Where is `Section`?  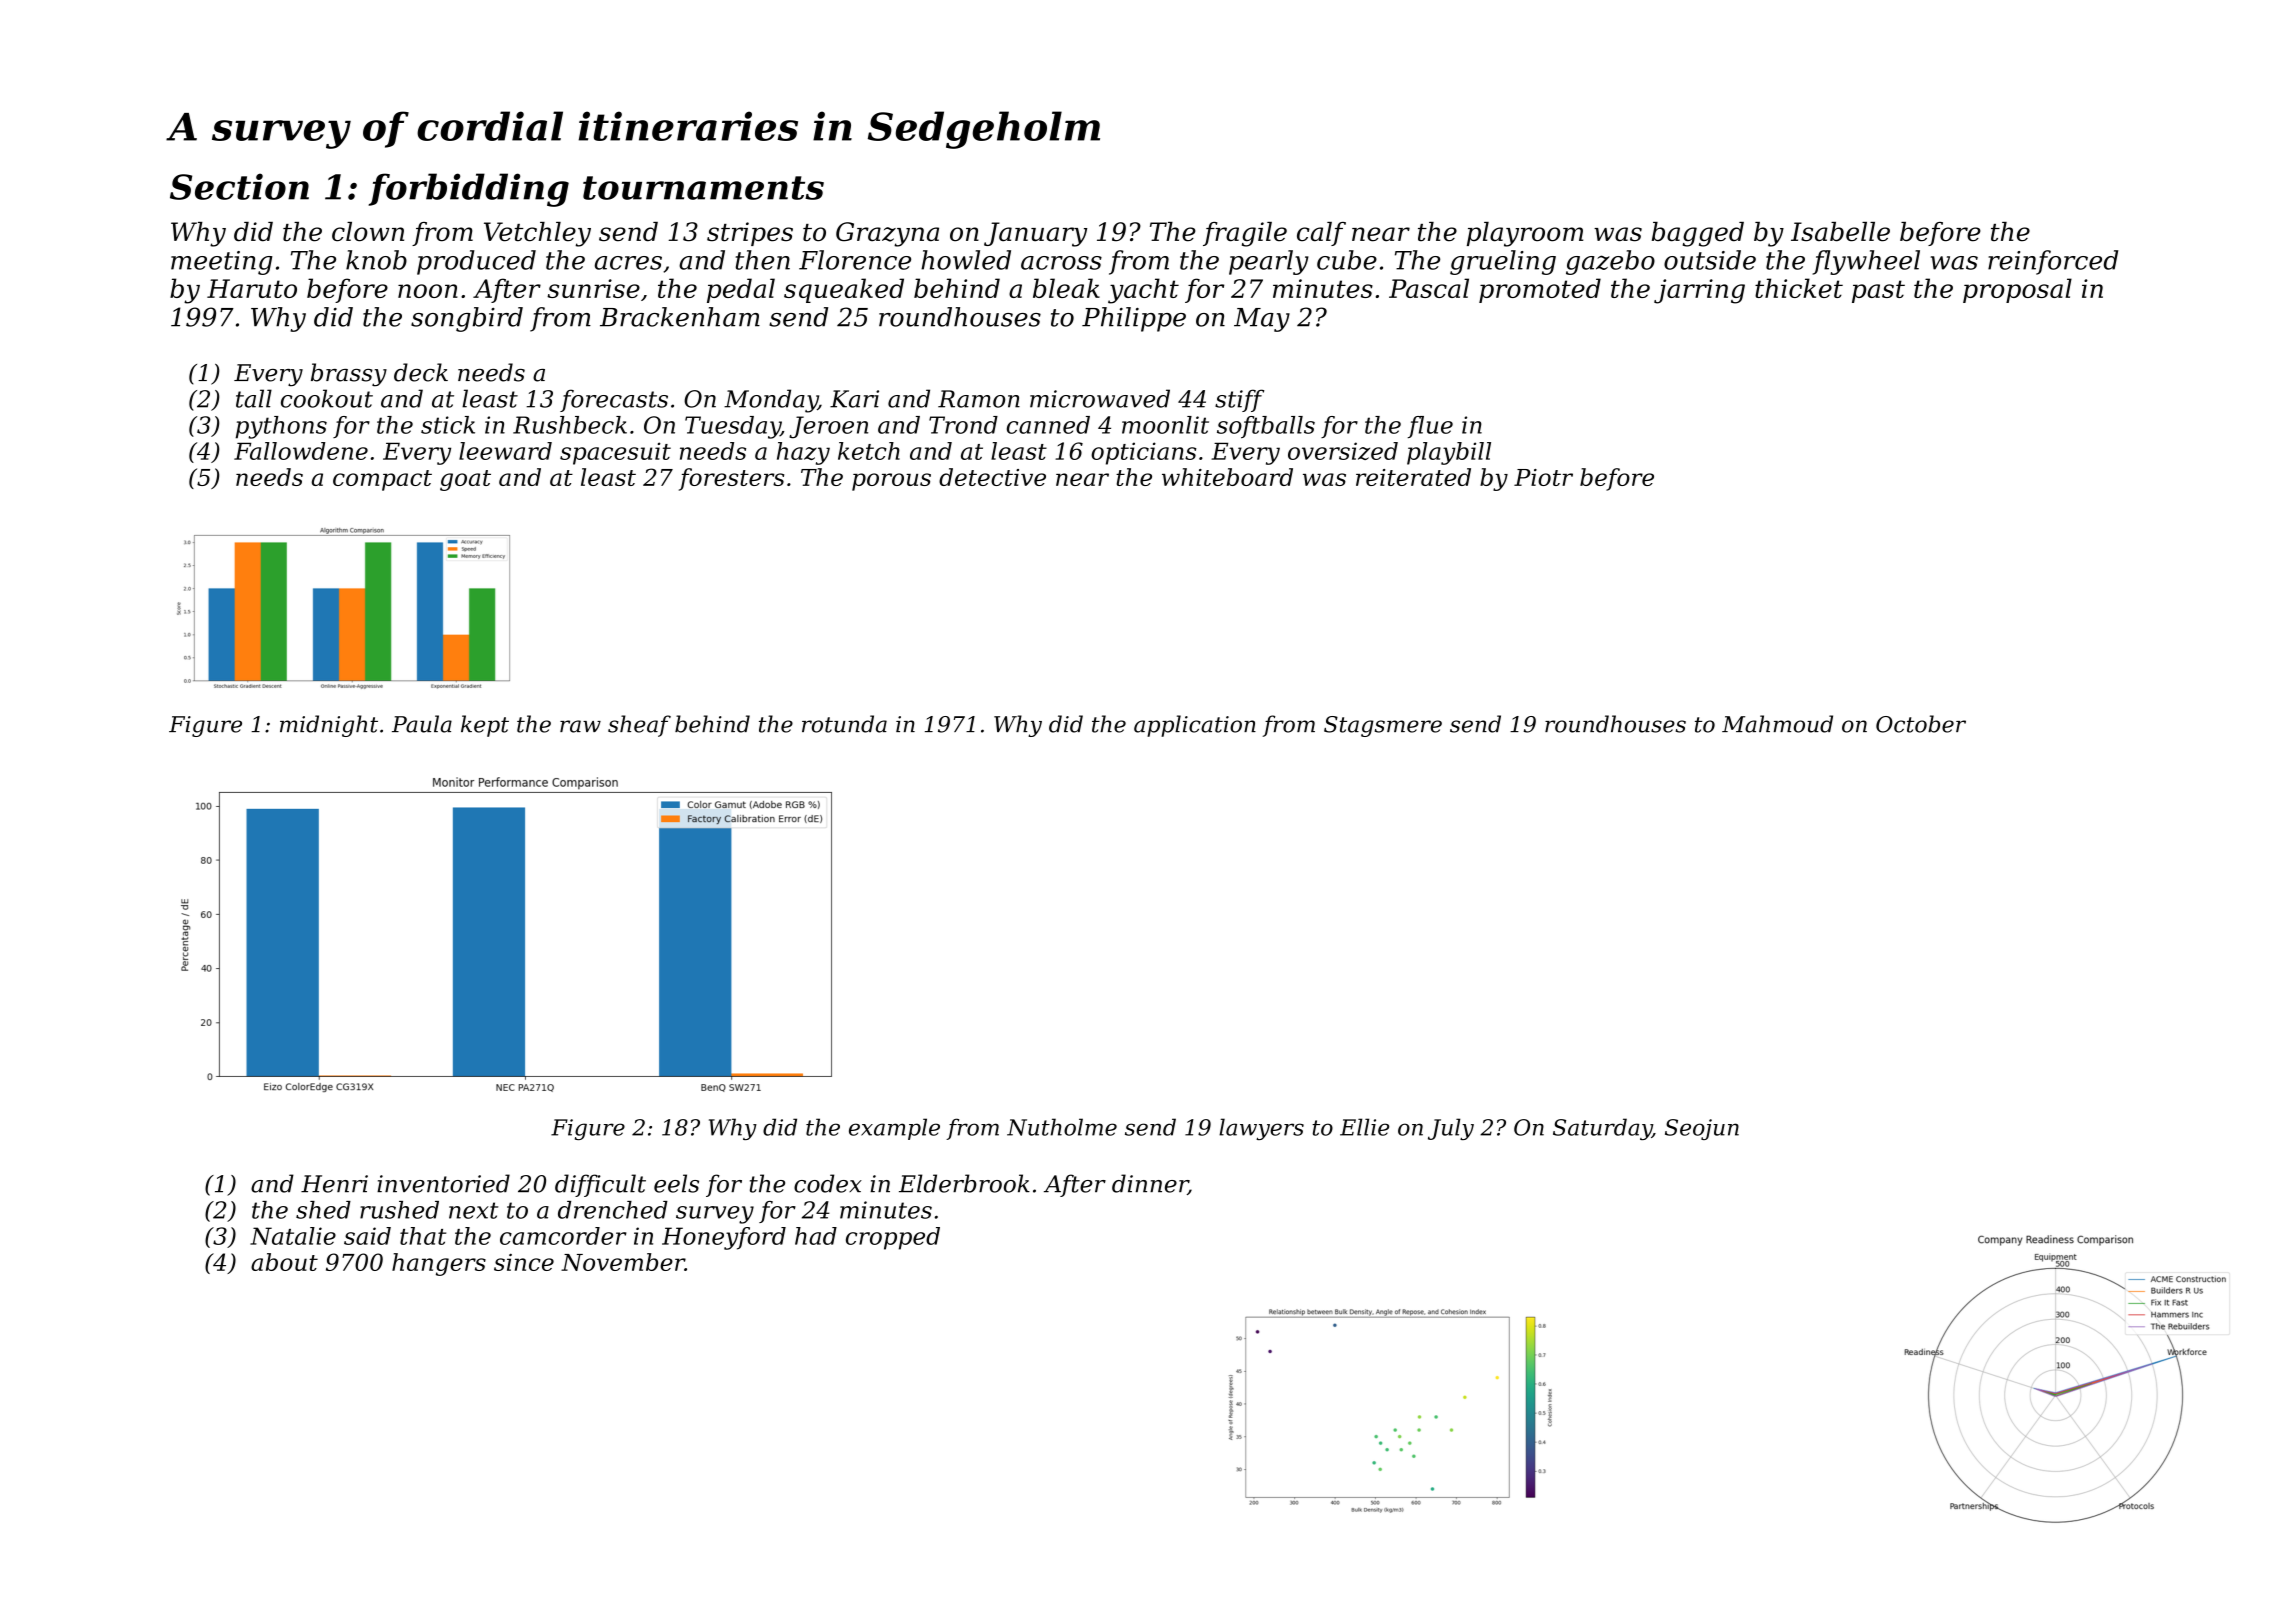 Section is located at coordinates (239, 186).
